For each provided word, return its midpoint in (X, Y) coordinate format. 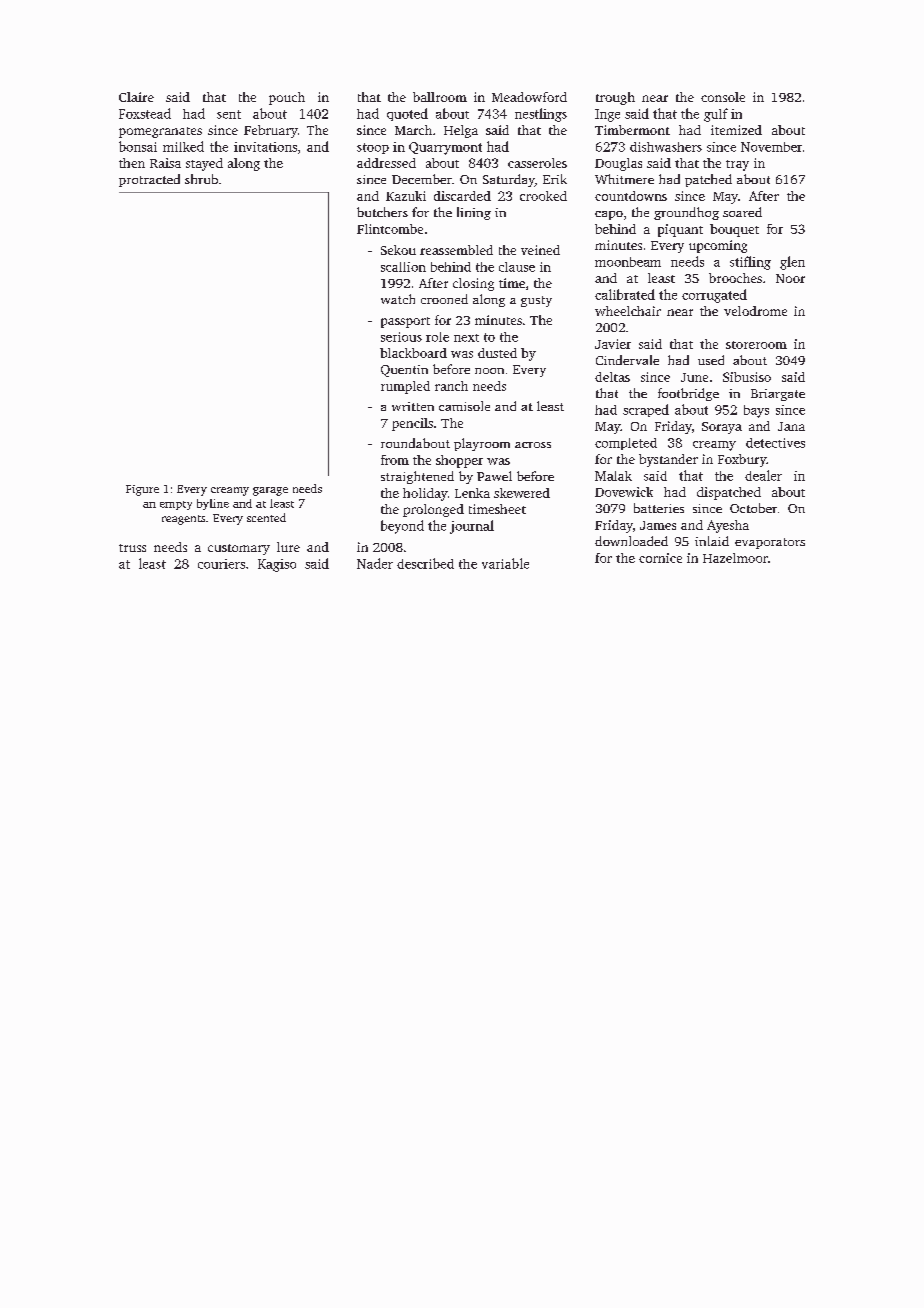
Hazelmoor (735, 558)
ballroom (440, 97)
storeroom (756, 345)
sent (229, 114)
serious (401, 337)
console (723, 97)
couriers (221, 564)
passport (405, 322)
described (425, 563)
